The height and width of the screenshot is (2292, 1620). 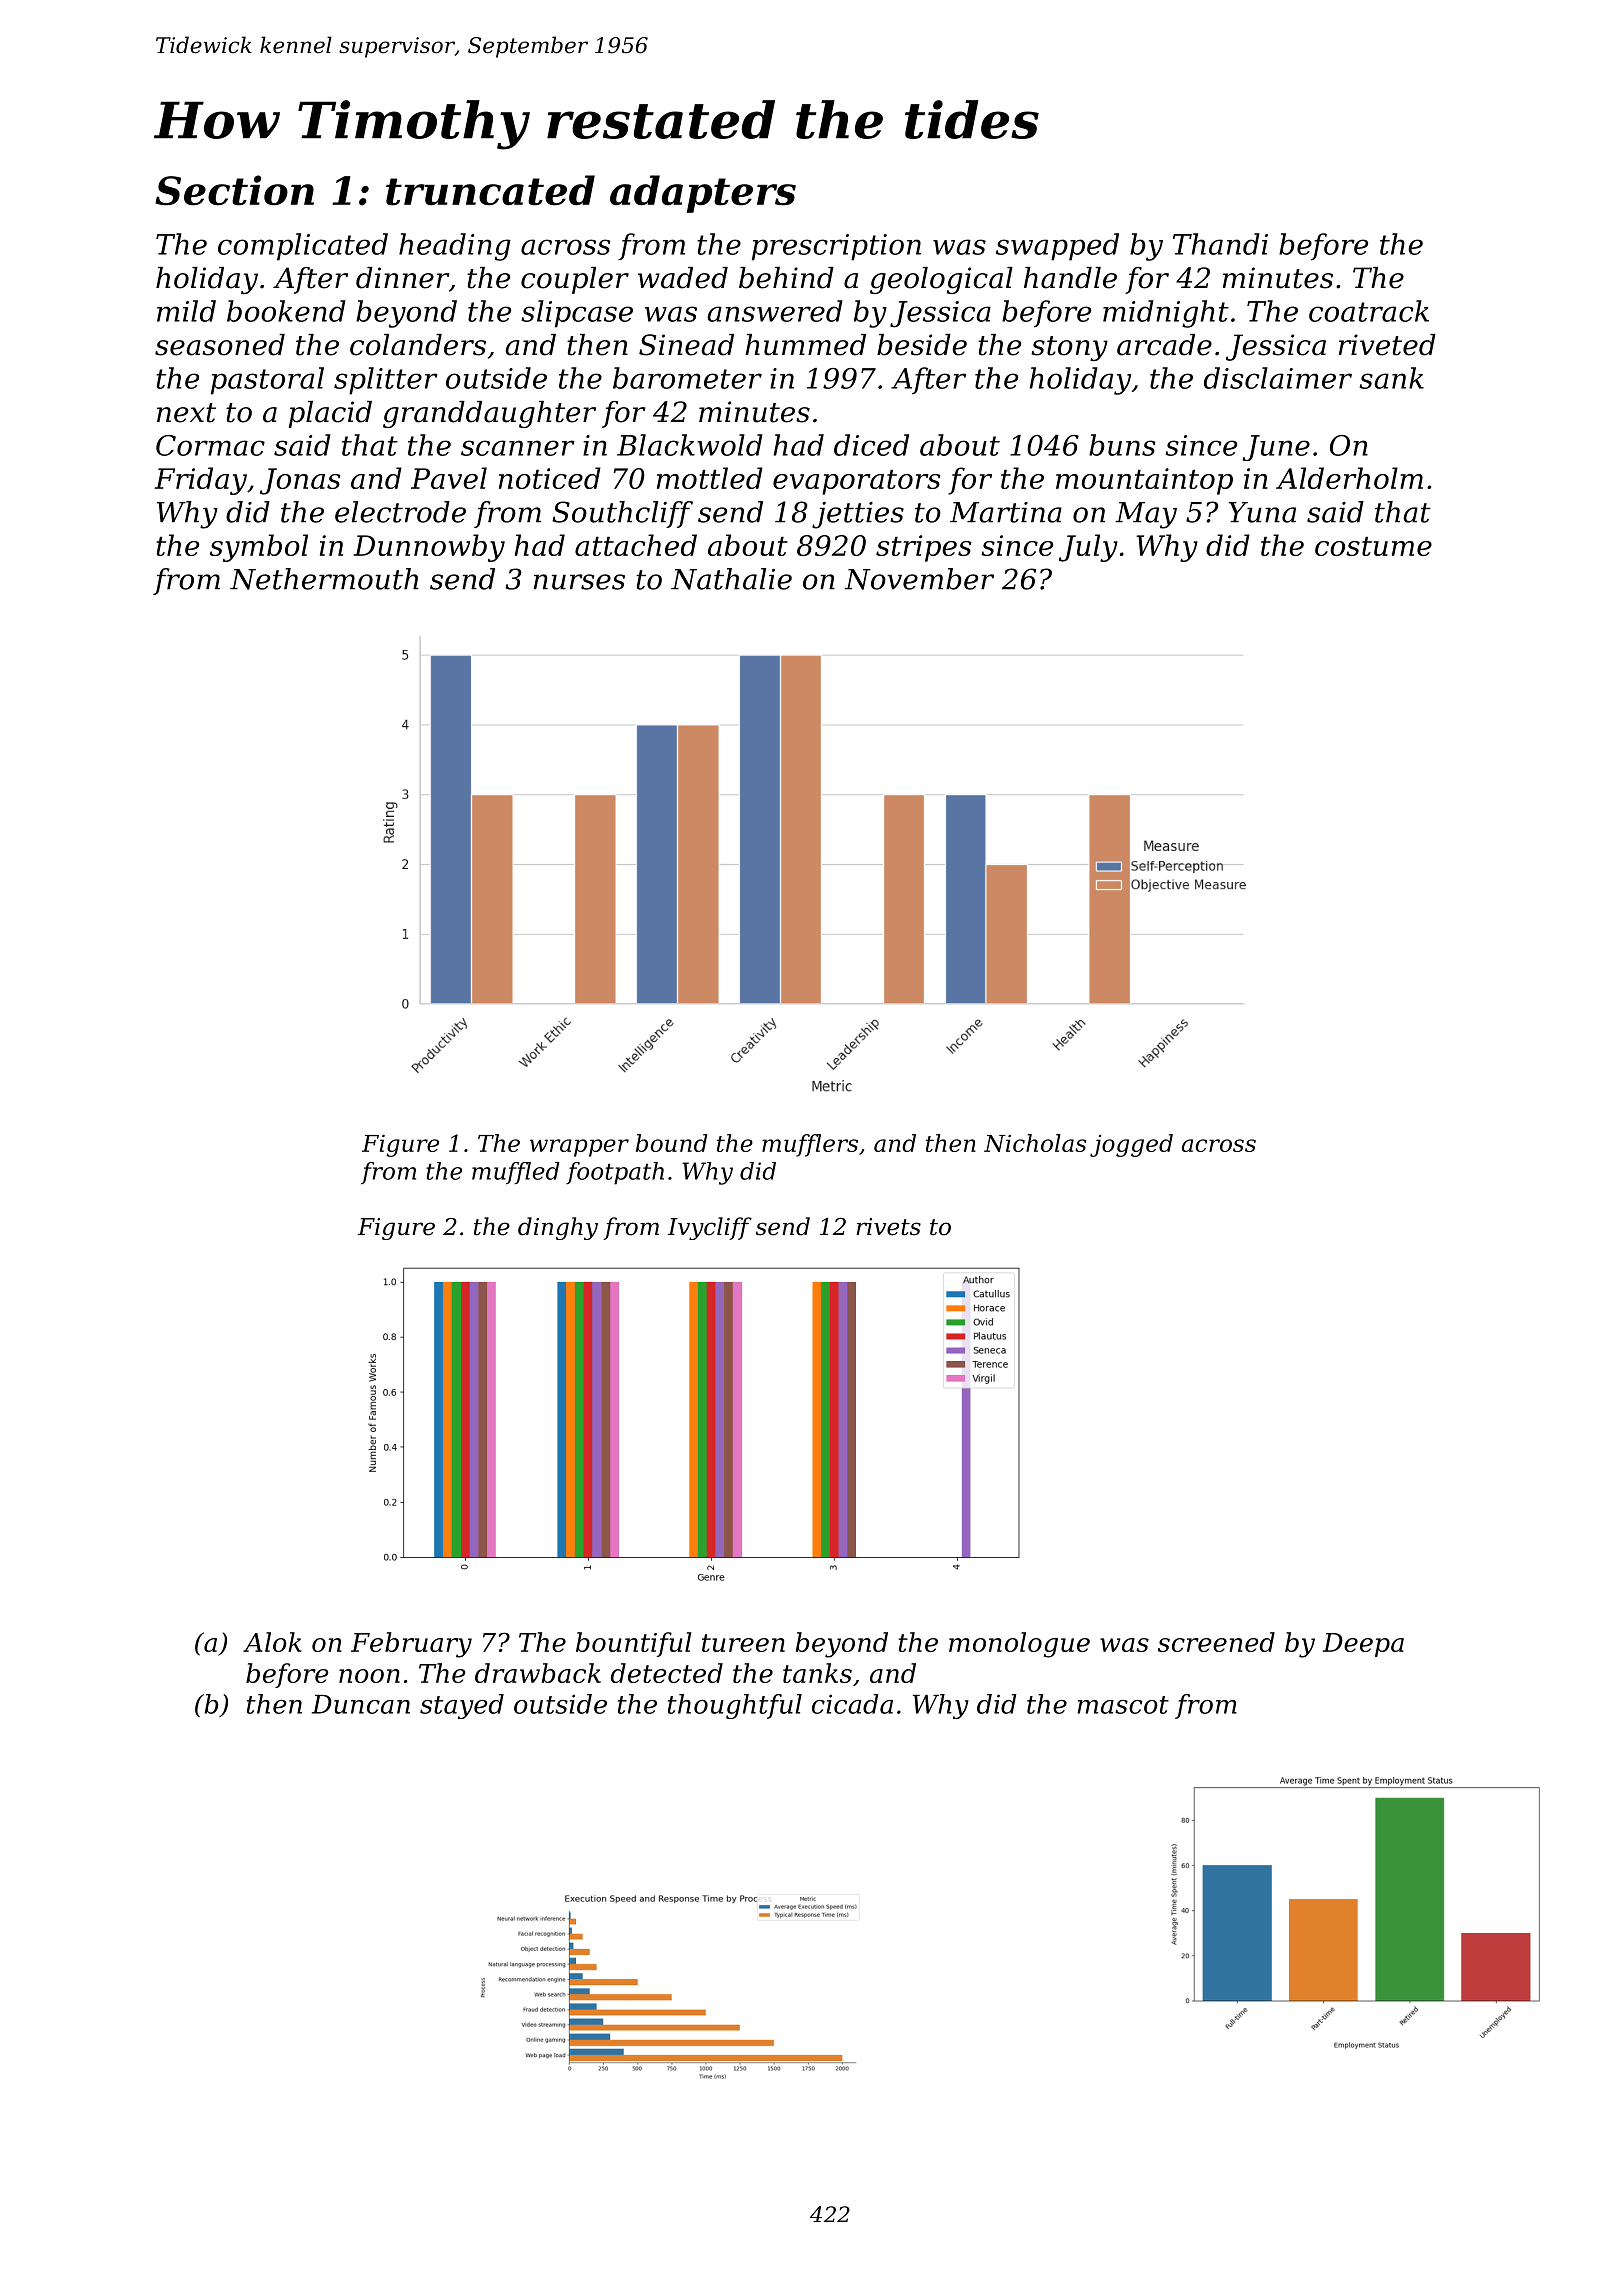 I want to click on tureen, so click(x=743, y=1643).
